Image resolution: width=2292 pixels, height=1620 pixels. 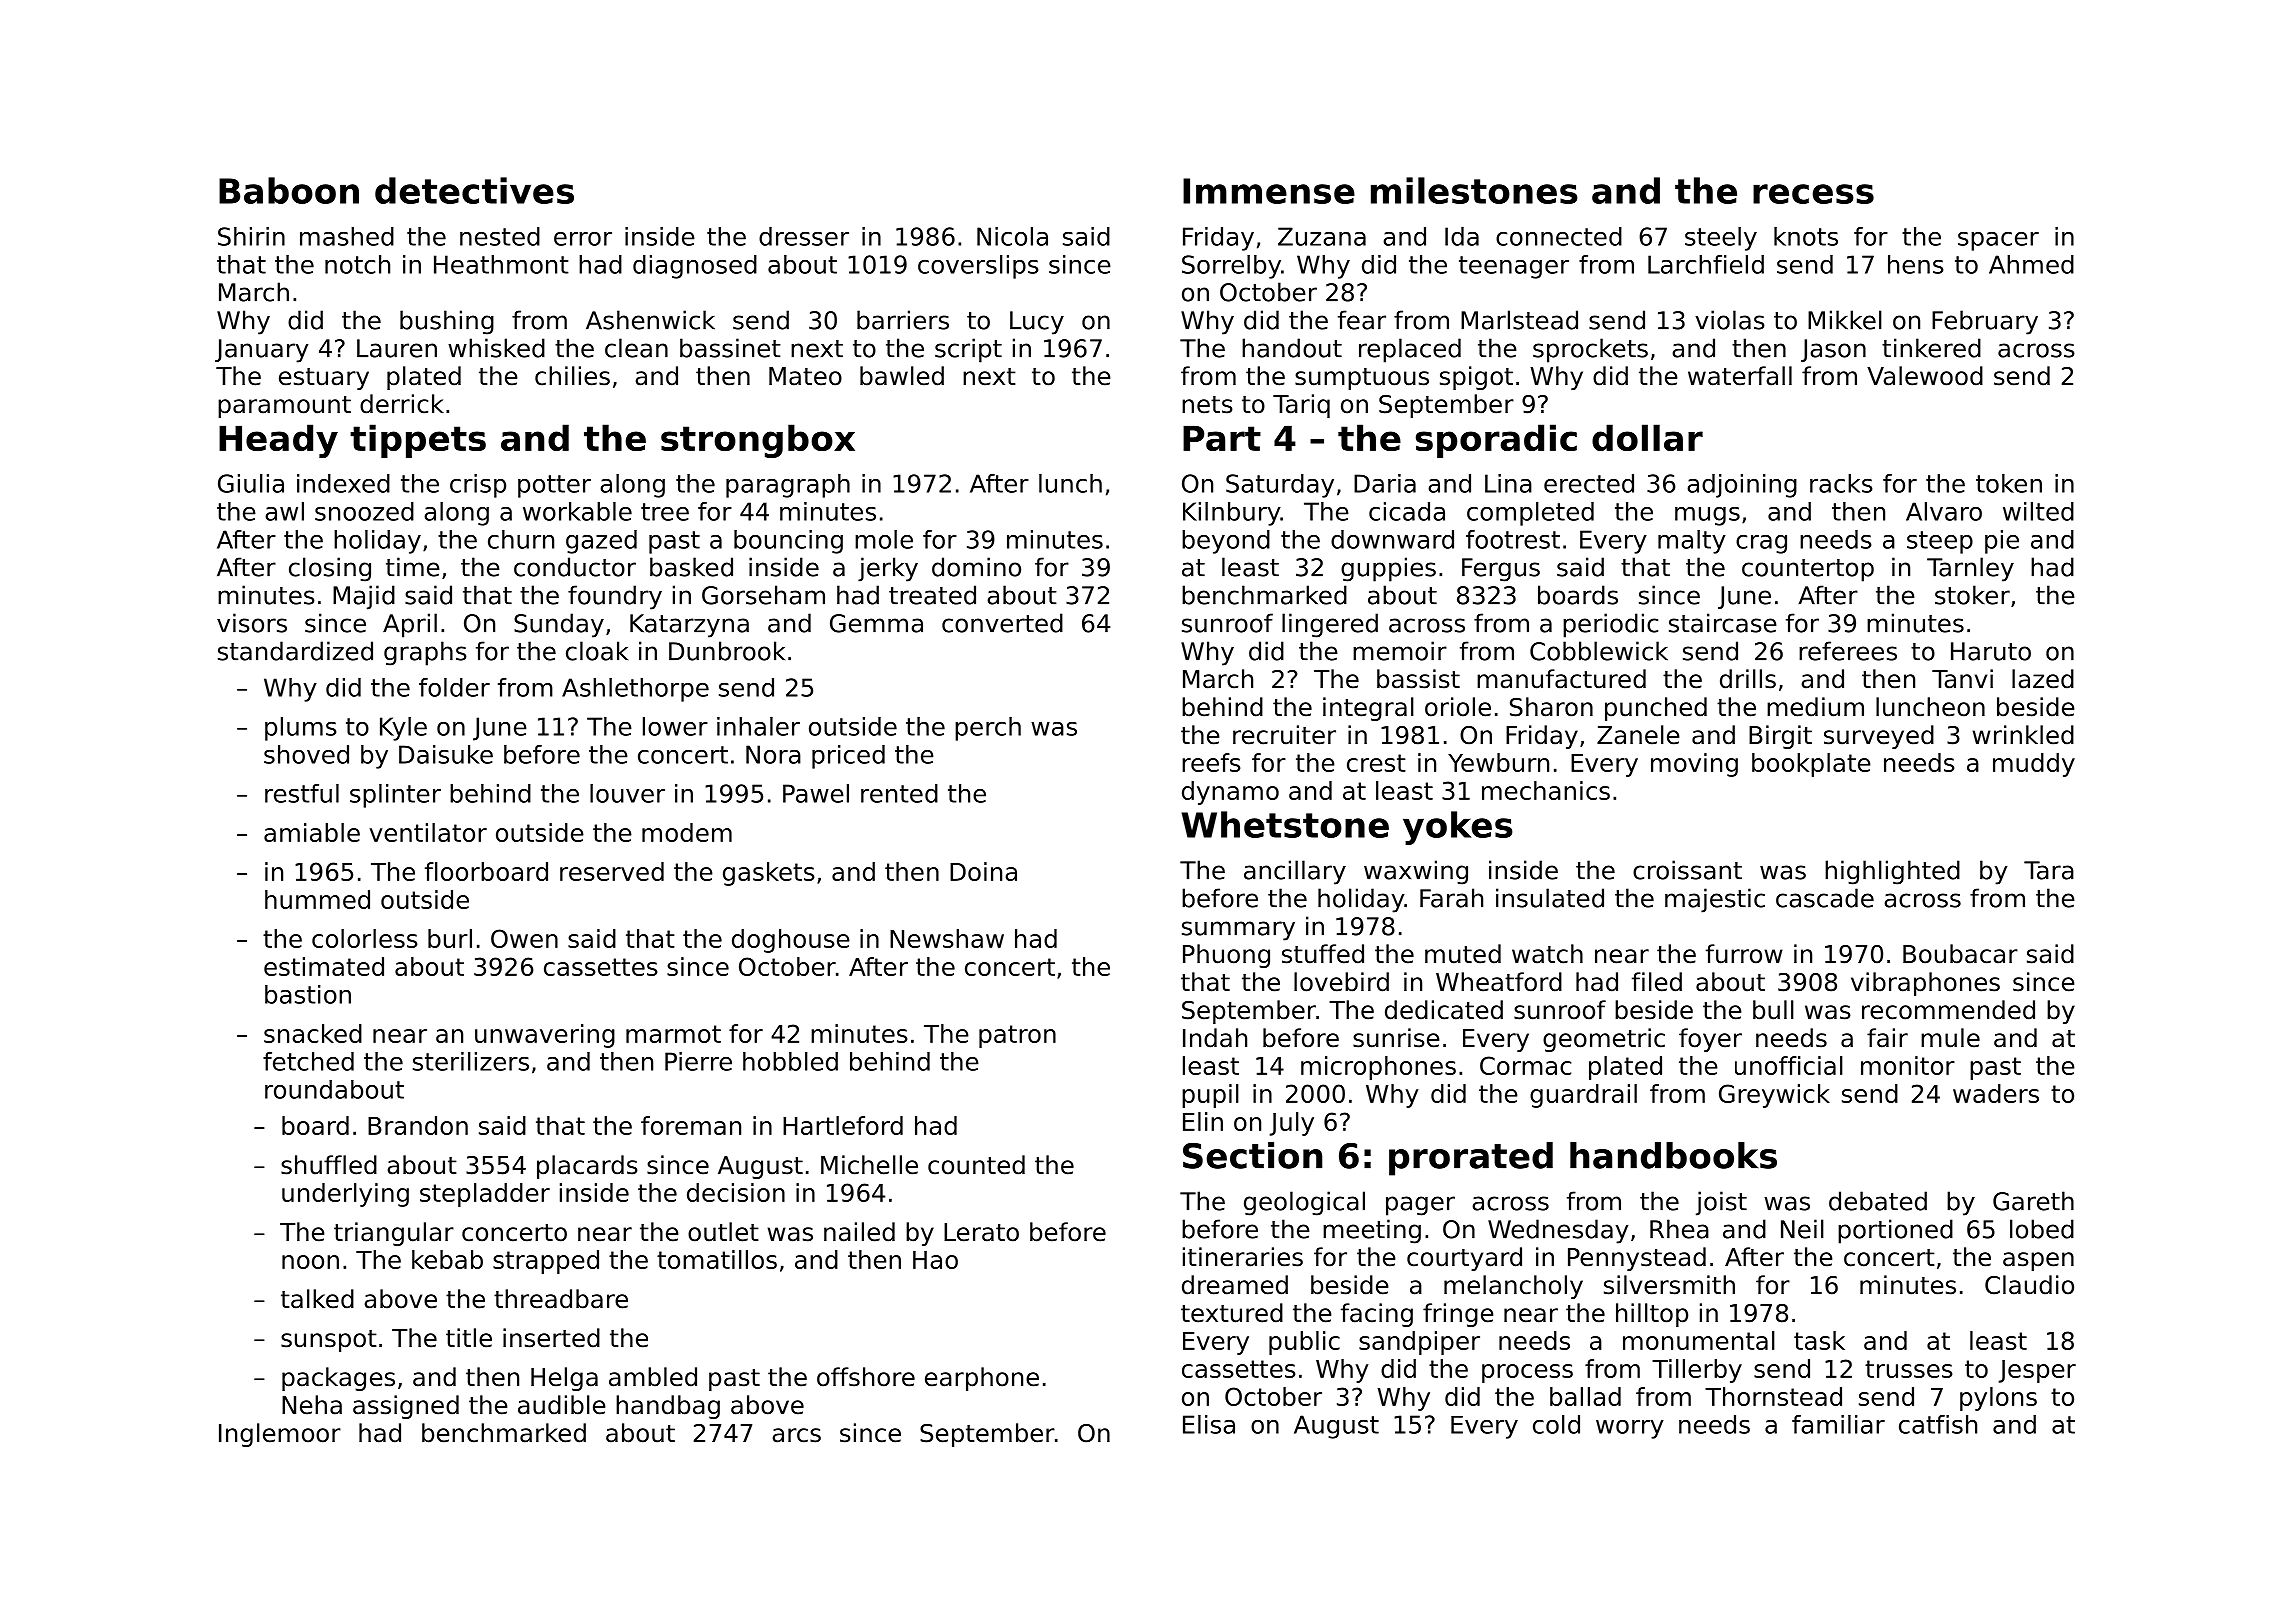 I want to click on Tarnley, so click(x=1970, y=569).
